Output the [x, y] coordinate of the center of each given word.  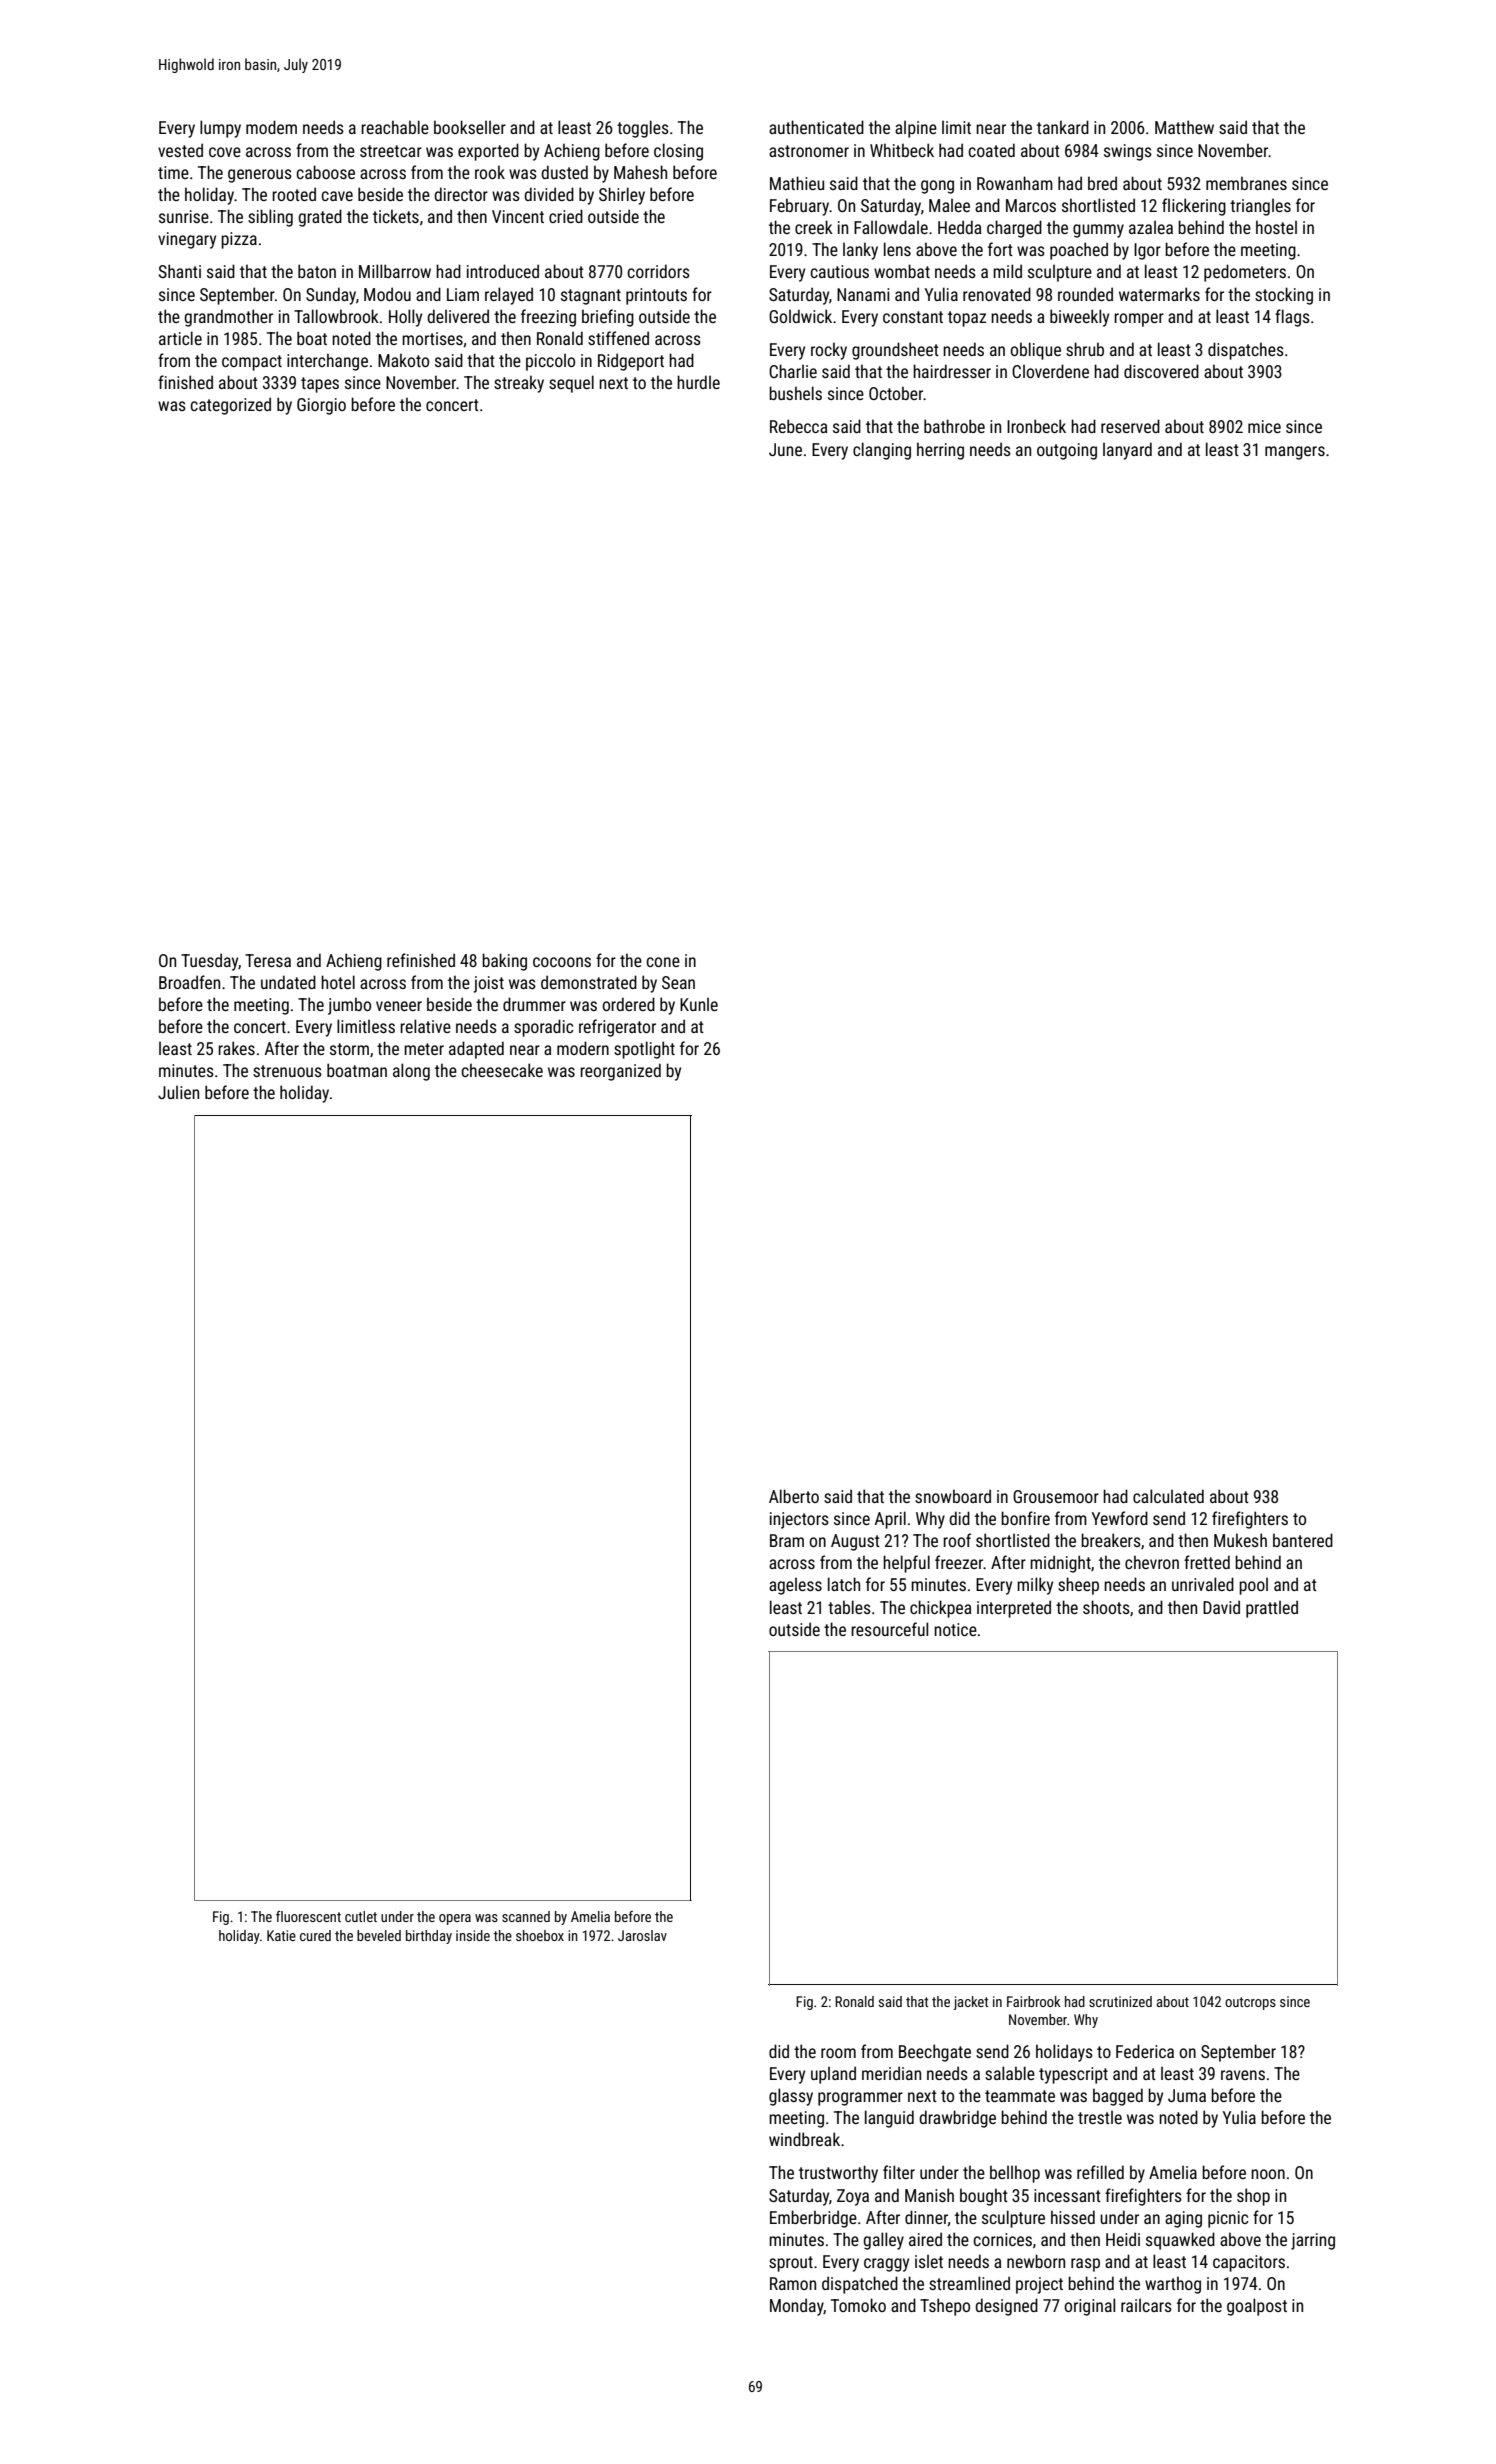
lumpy [220, 129]
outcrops [1250, 2003]
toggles [643, 129]
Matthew [1184, 127]
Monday [797, 2307]
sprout [791, 2264]
